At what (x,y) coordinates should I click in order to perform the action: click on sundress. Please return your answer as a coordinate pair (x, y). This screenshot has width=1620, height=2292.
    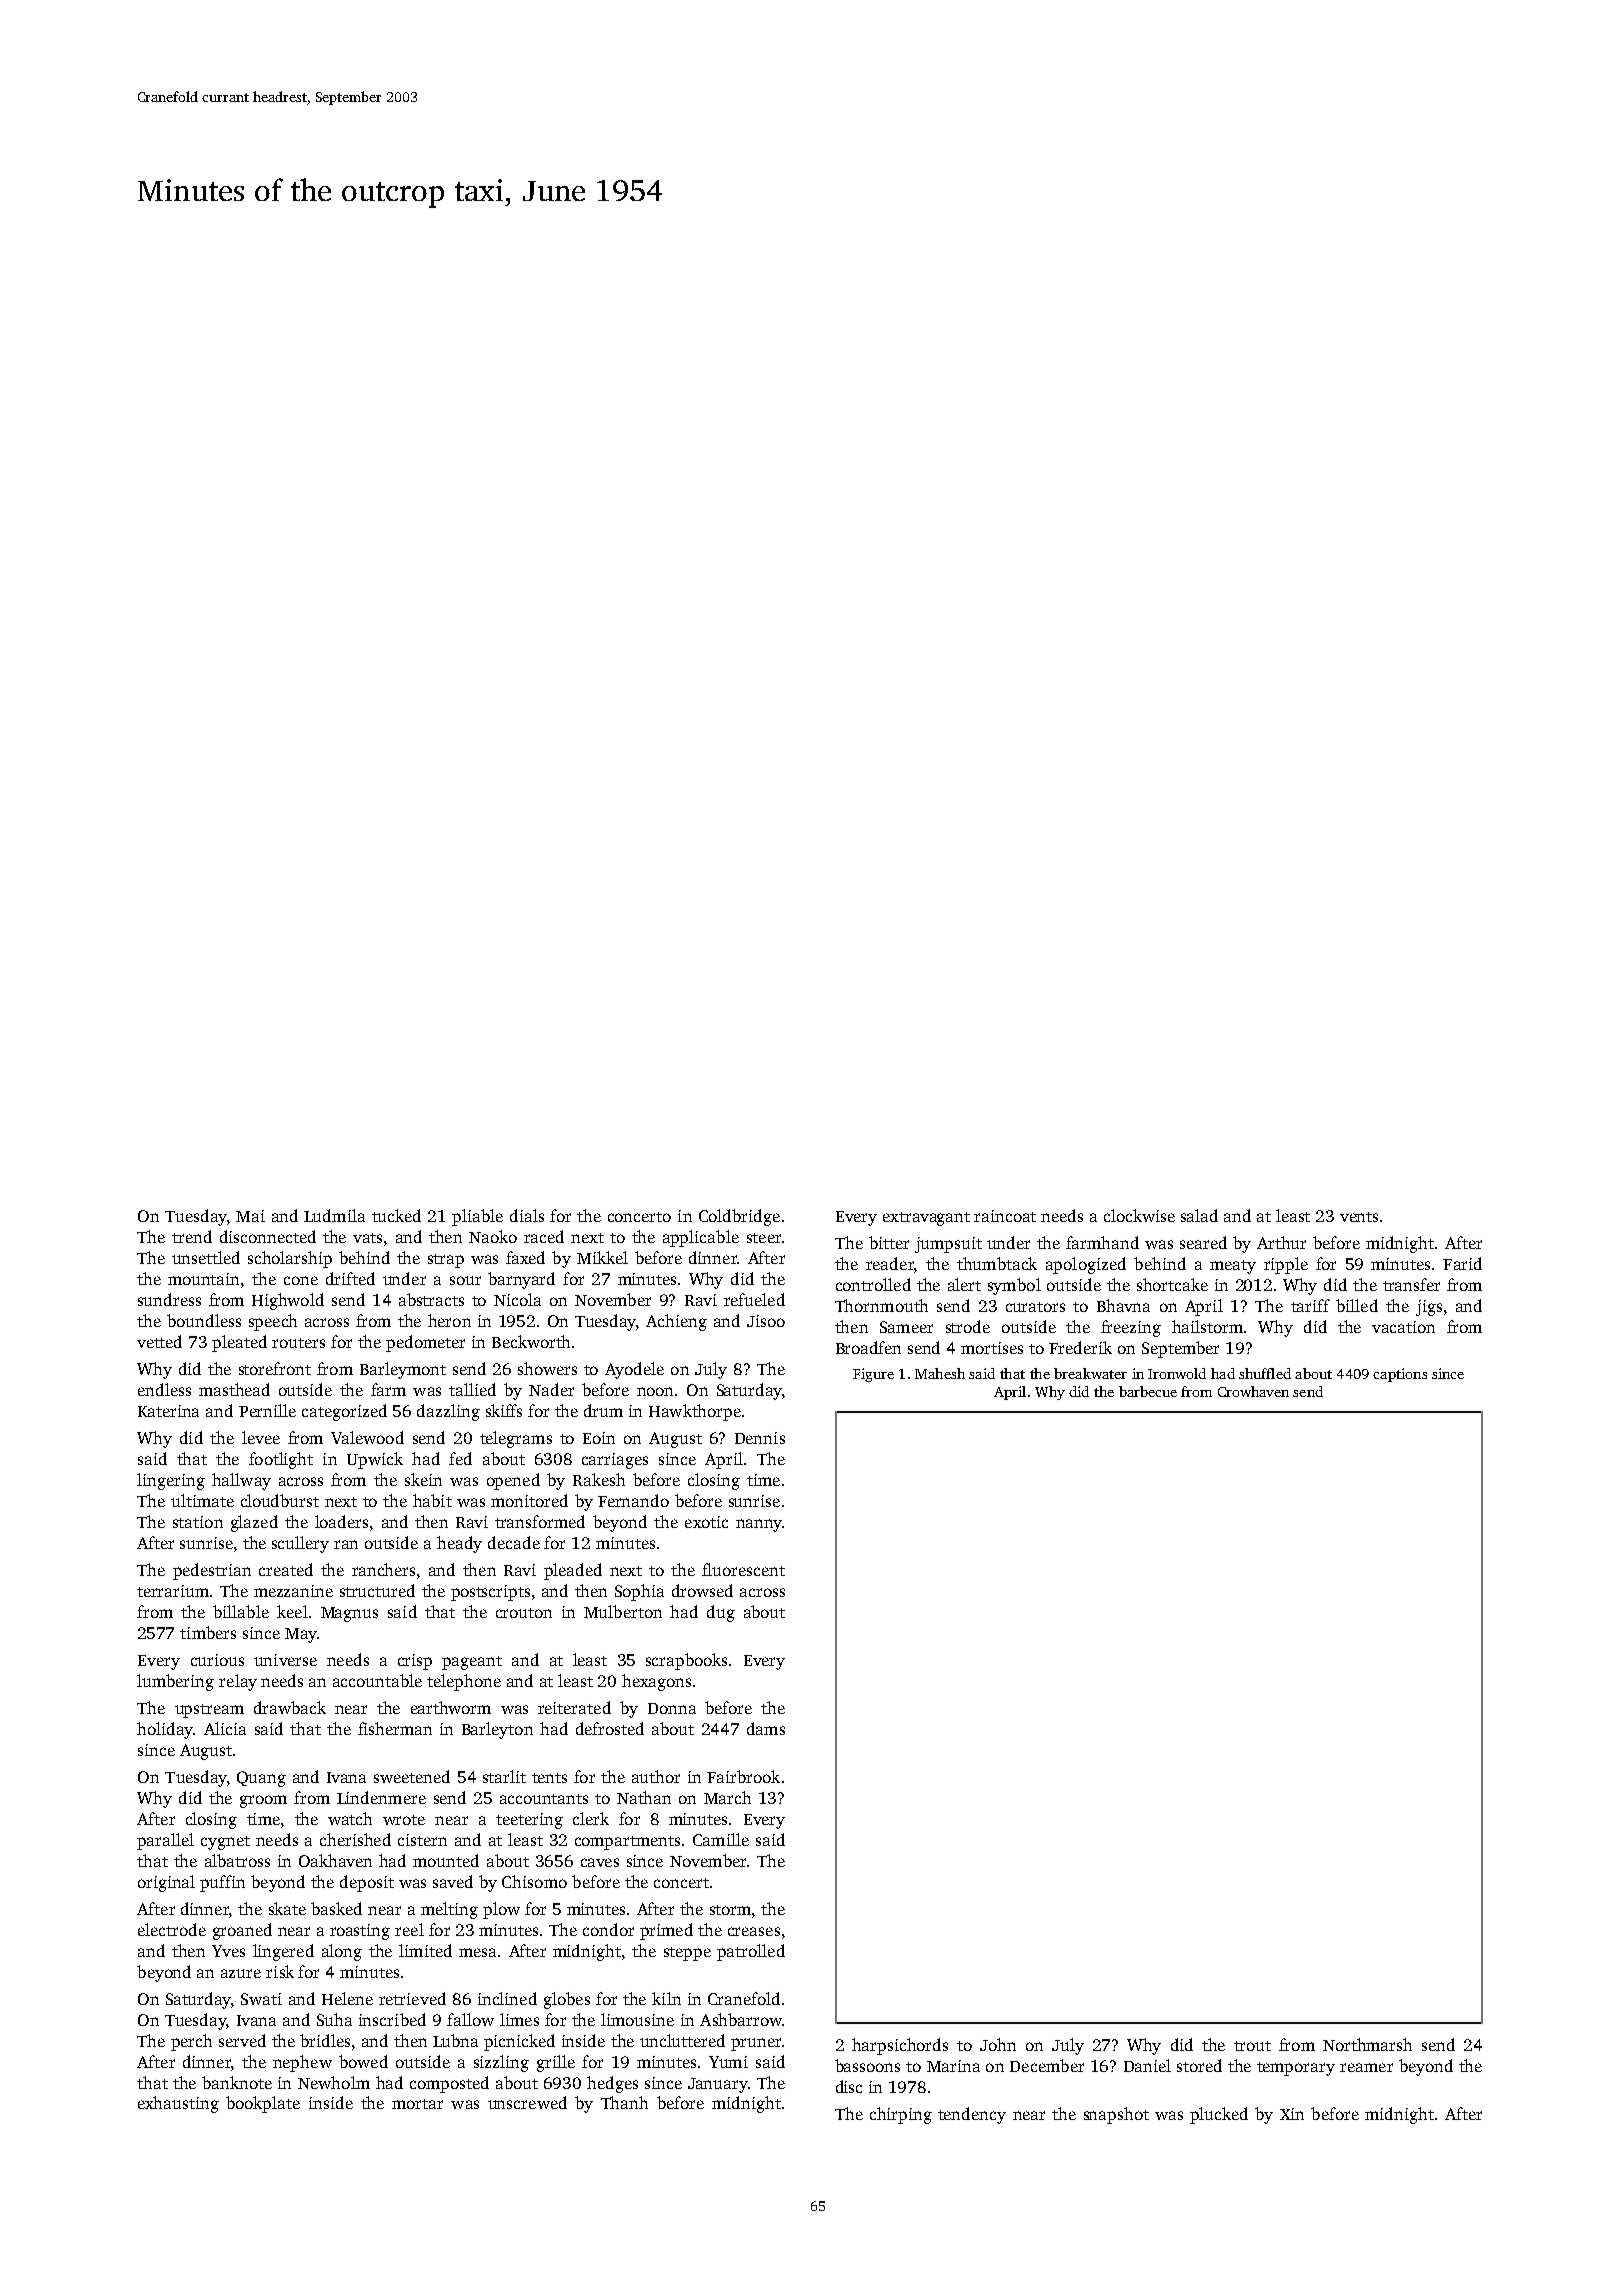
    Looking at the image, I should click on (169, 1299).
